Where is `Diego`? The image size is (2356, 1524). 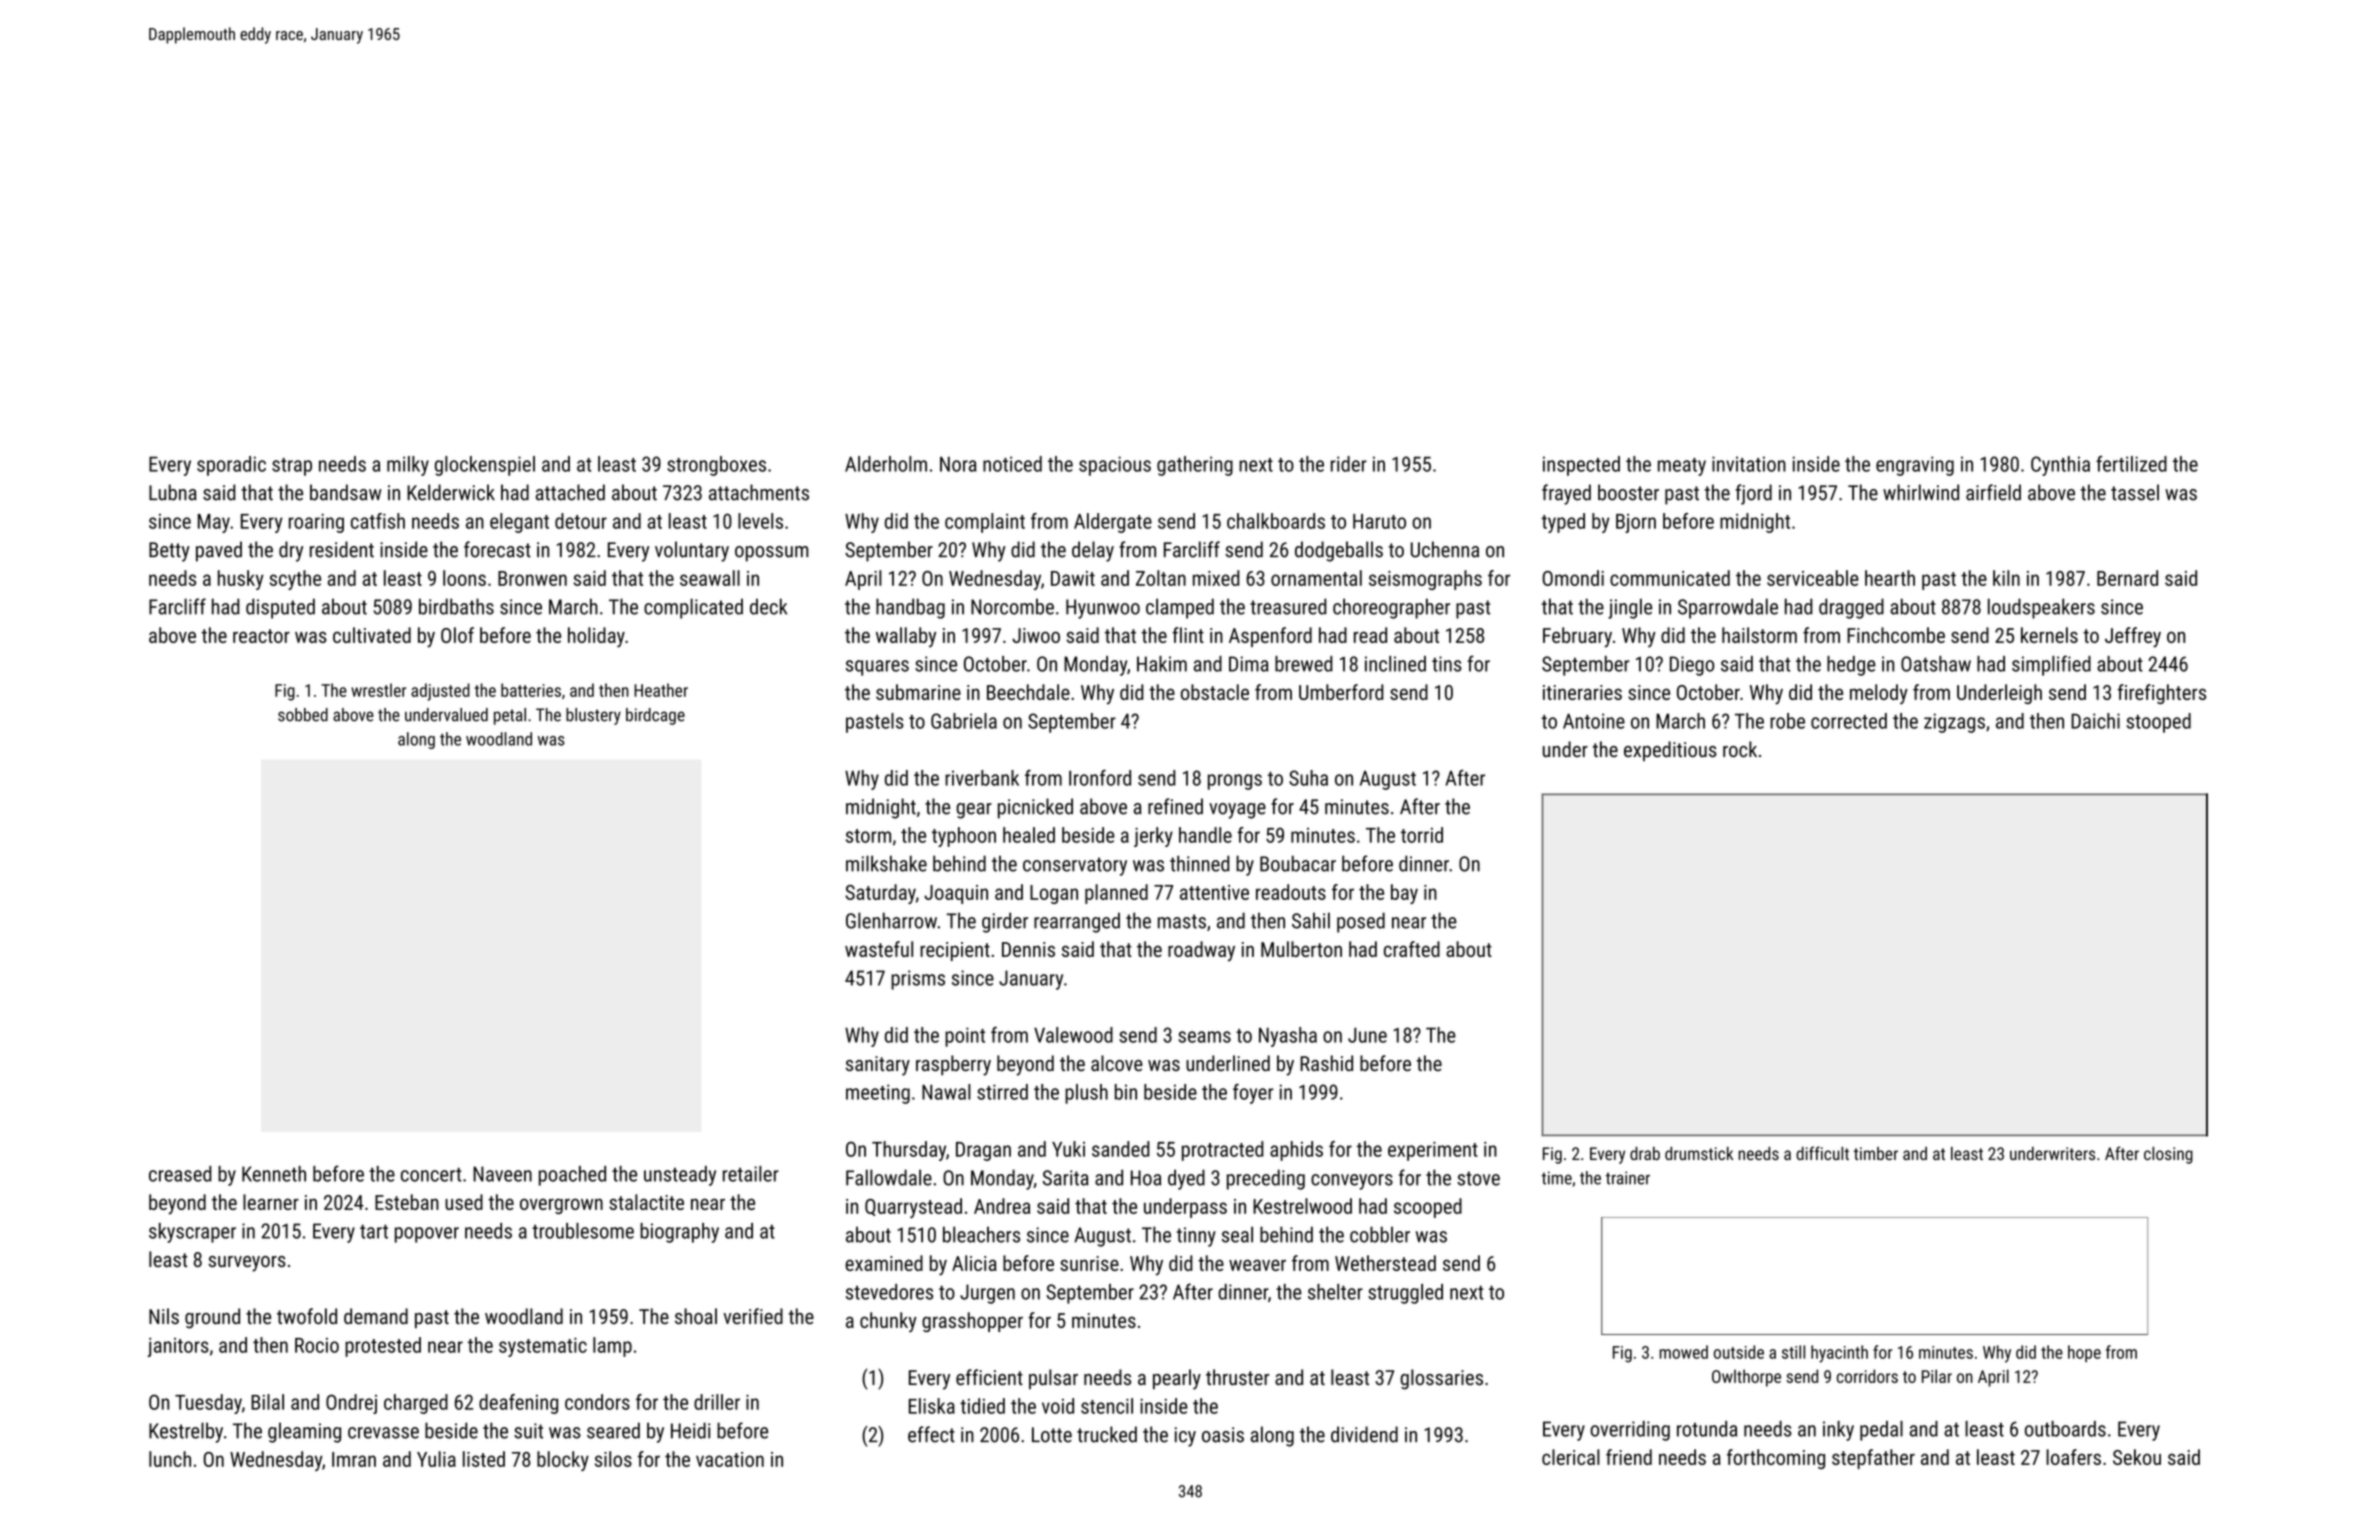 Diego is located at coordinates (1692, 666).
